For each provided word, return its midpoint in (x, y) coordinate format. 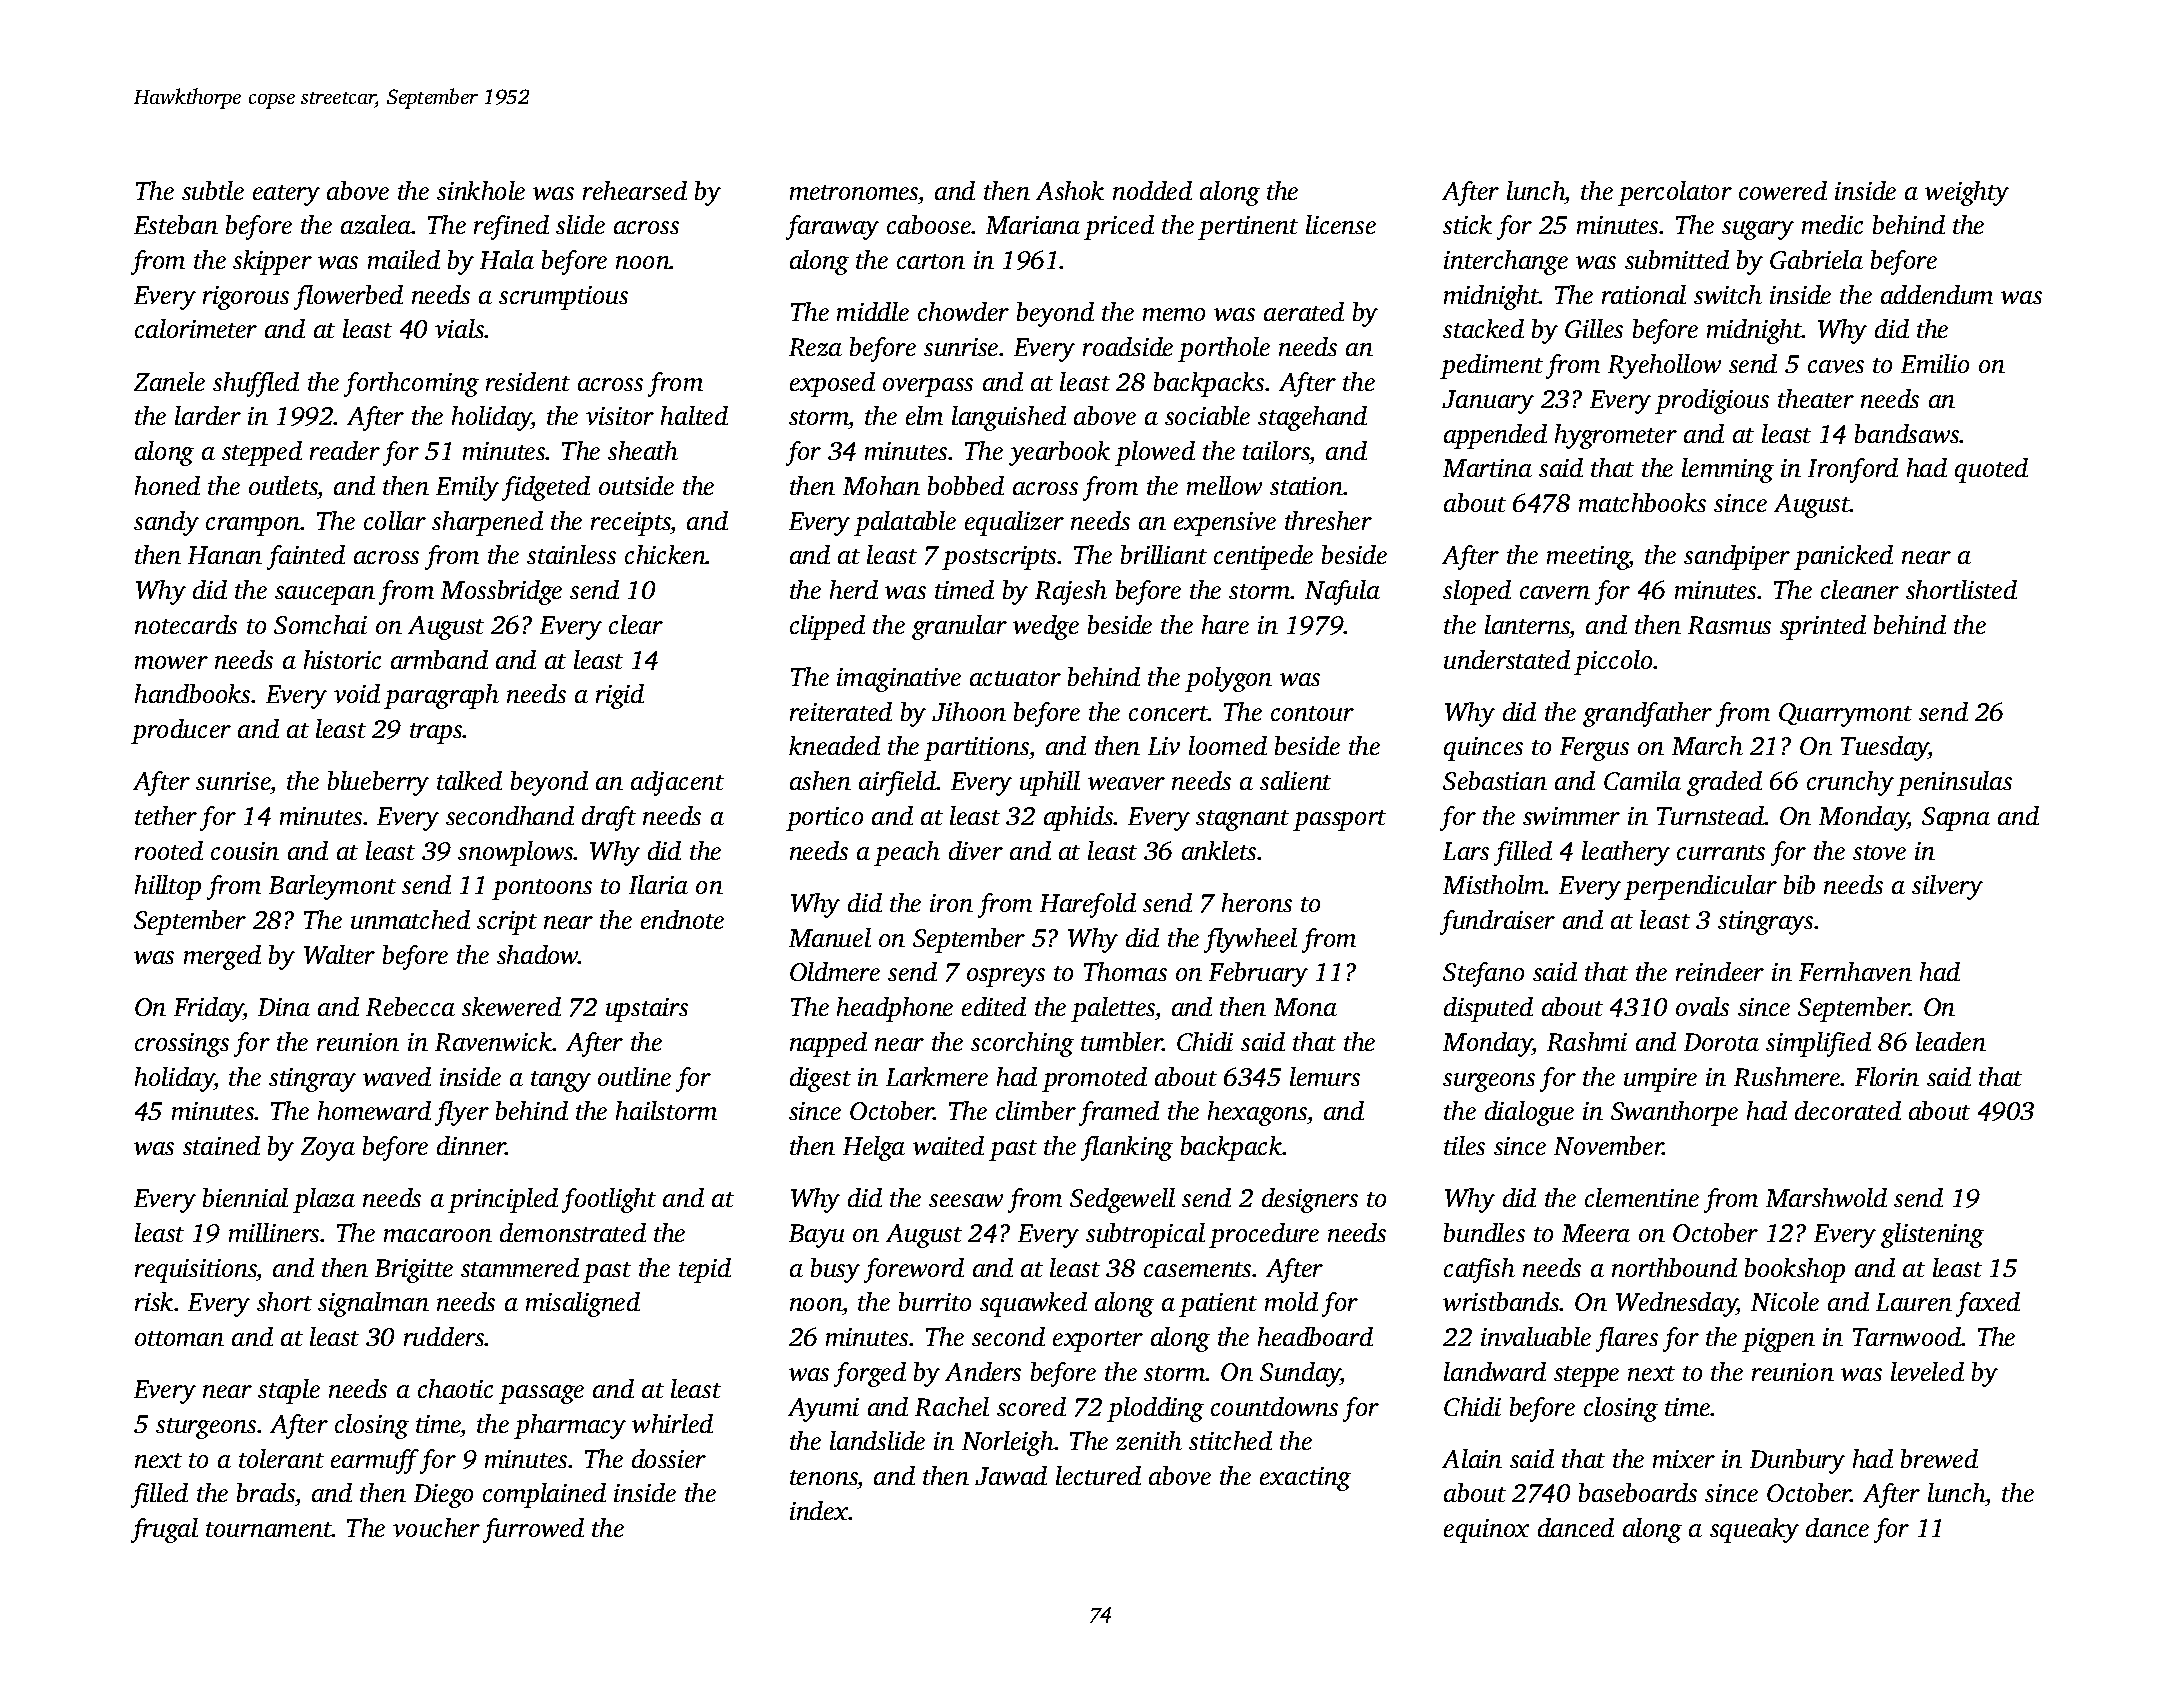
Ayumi (823, 1410)
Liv (1164, 746)
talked (469, 780)
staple (289, 1391)
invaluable (1536, 1336)
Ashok (1070, 190)
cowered (1783, 190)
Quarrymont (1845, 715)
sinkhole (481, 190)
